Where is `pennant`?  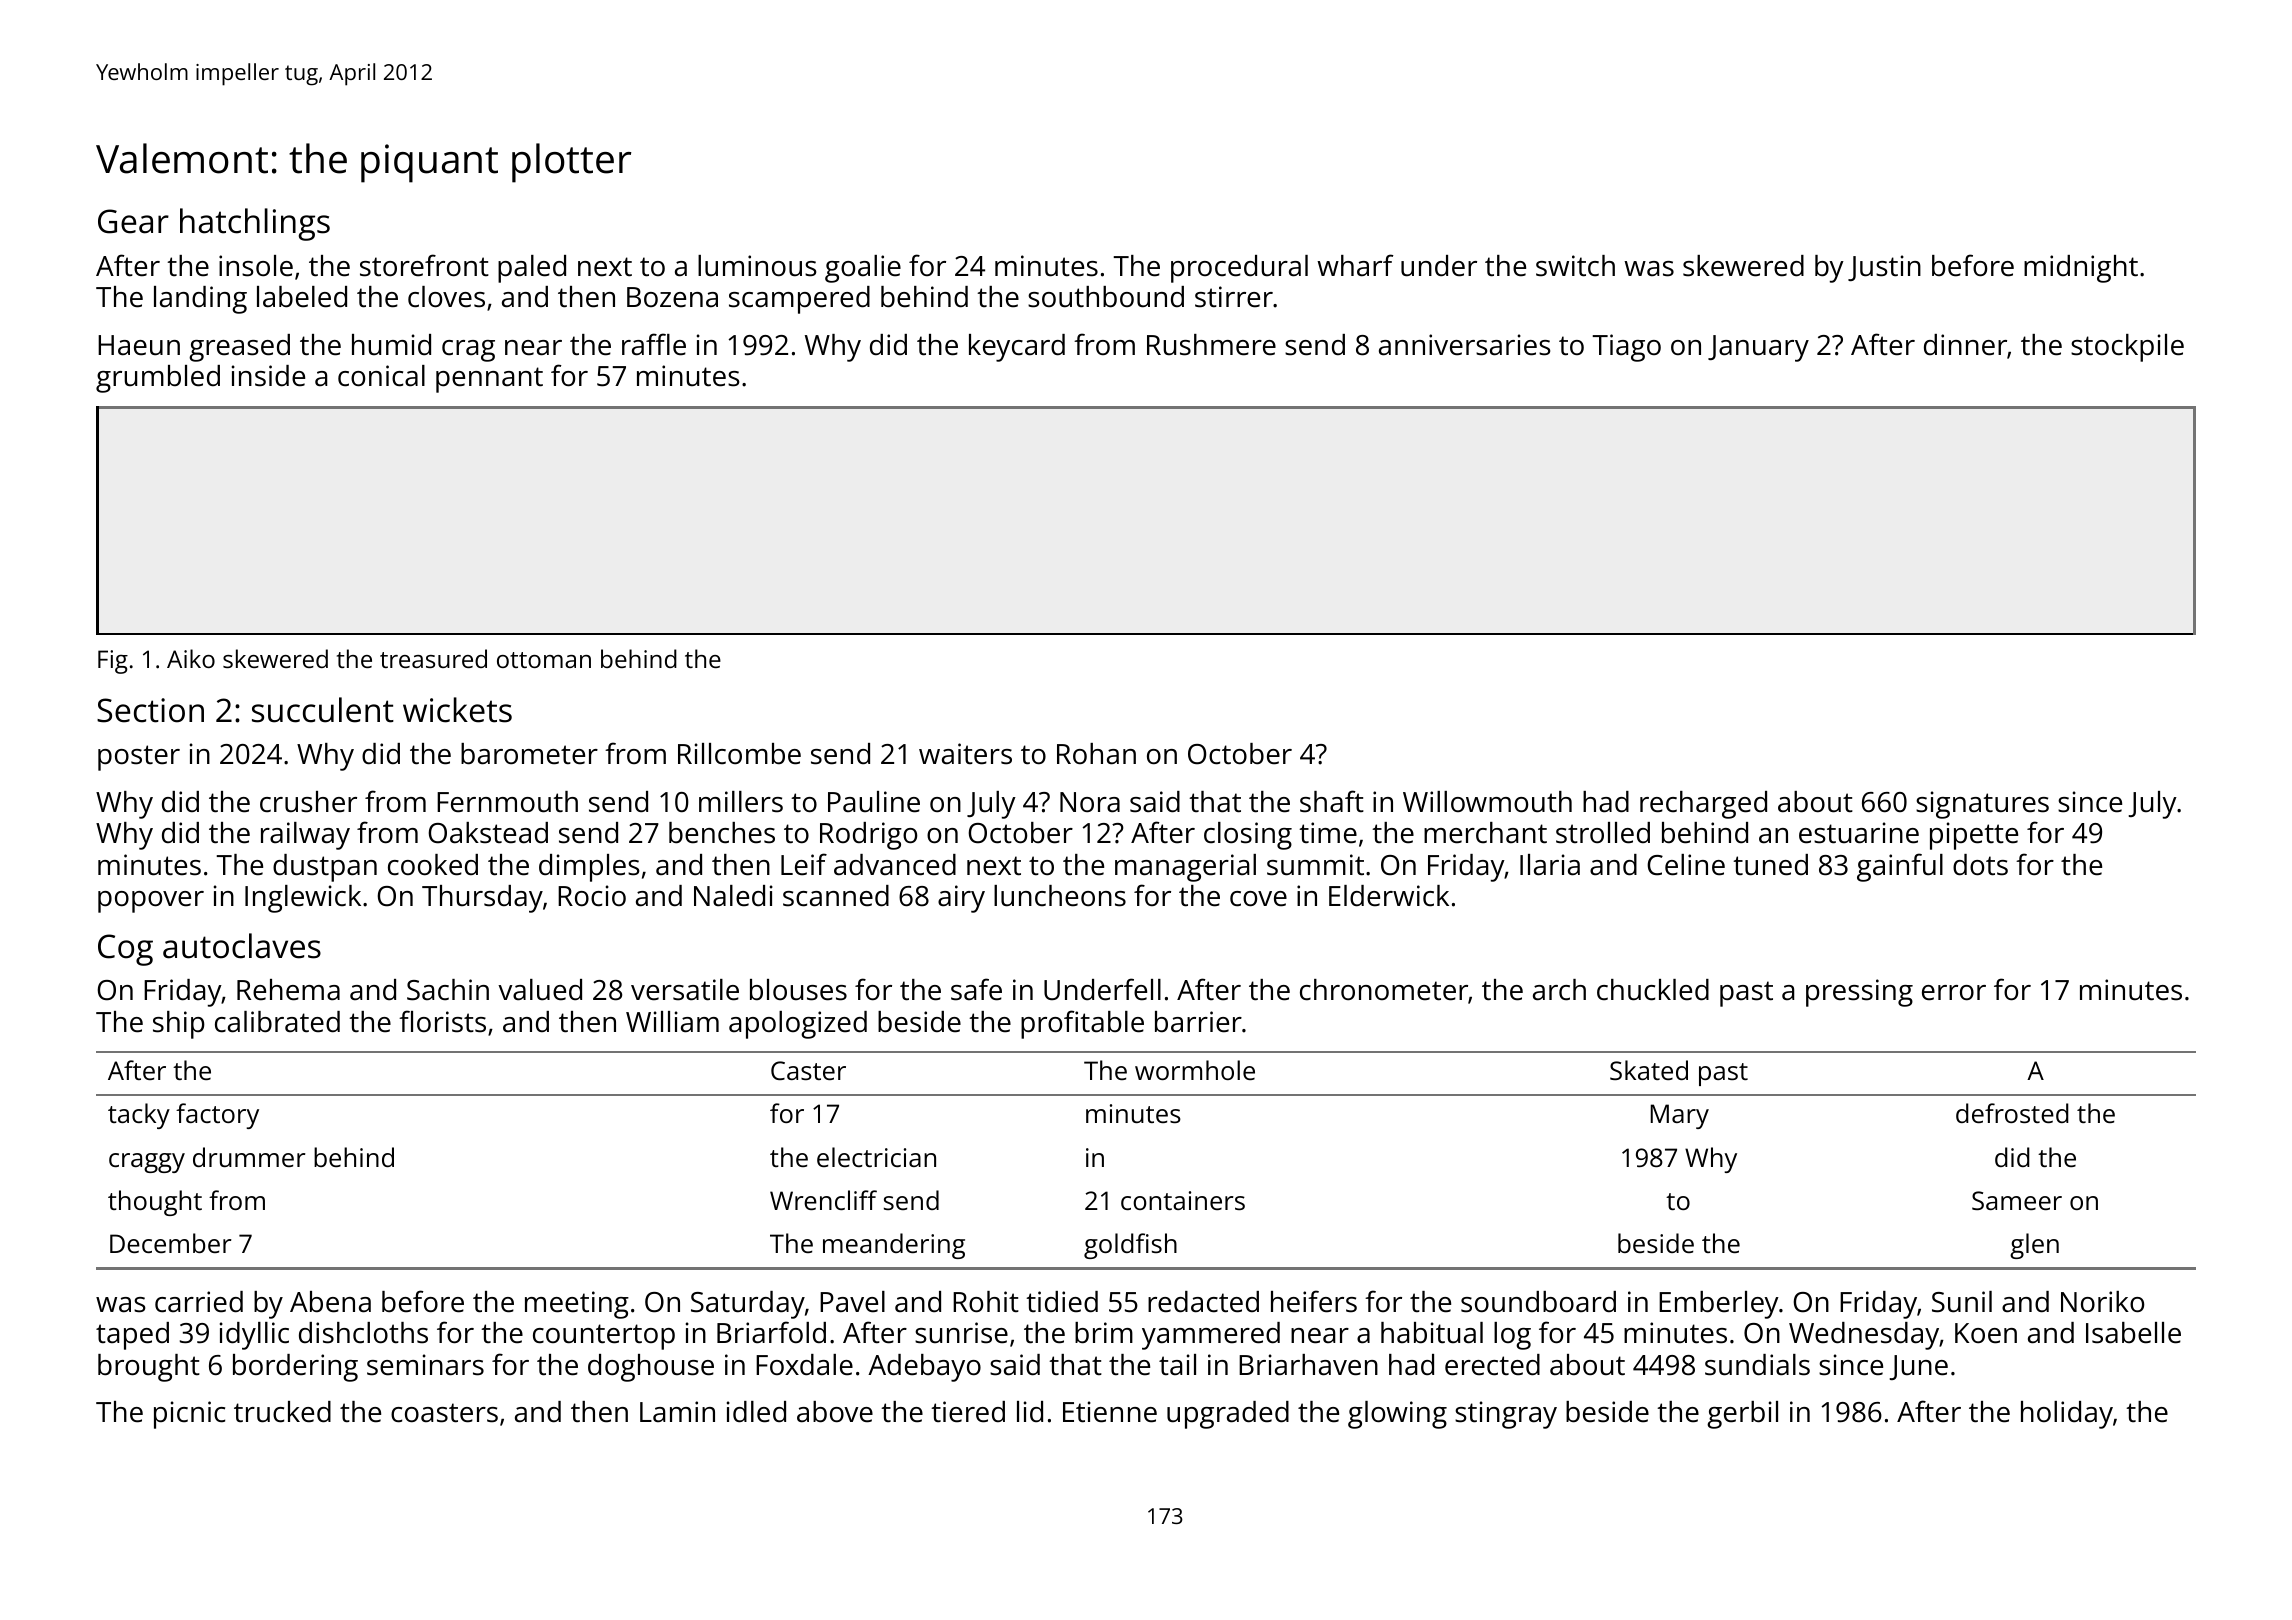 pennant is located at coordinates (489, 380).
